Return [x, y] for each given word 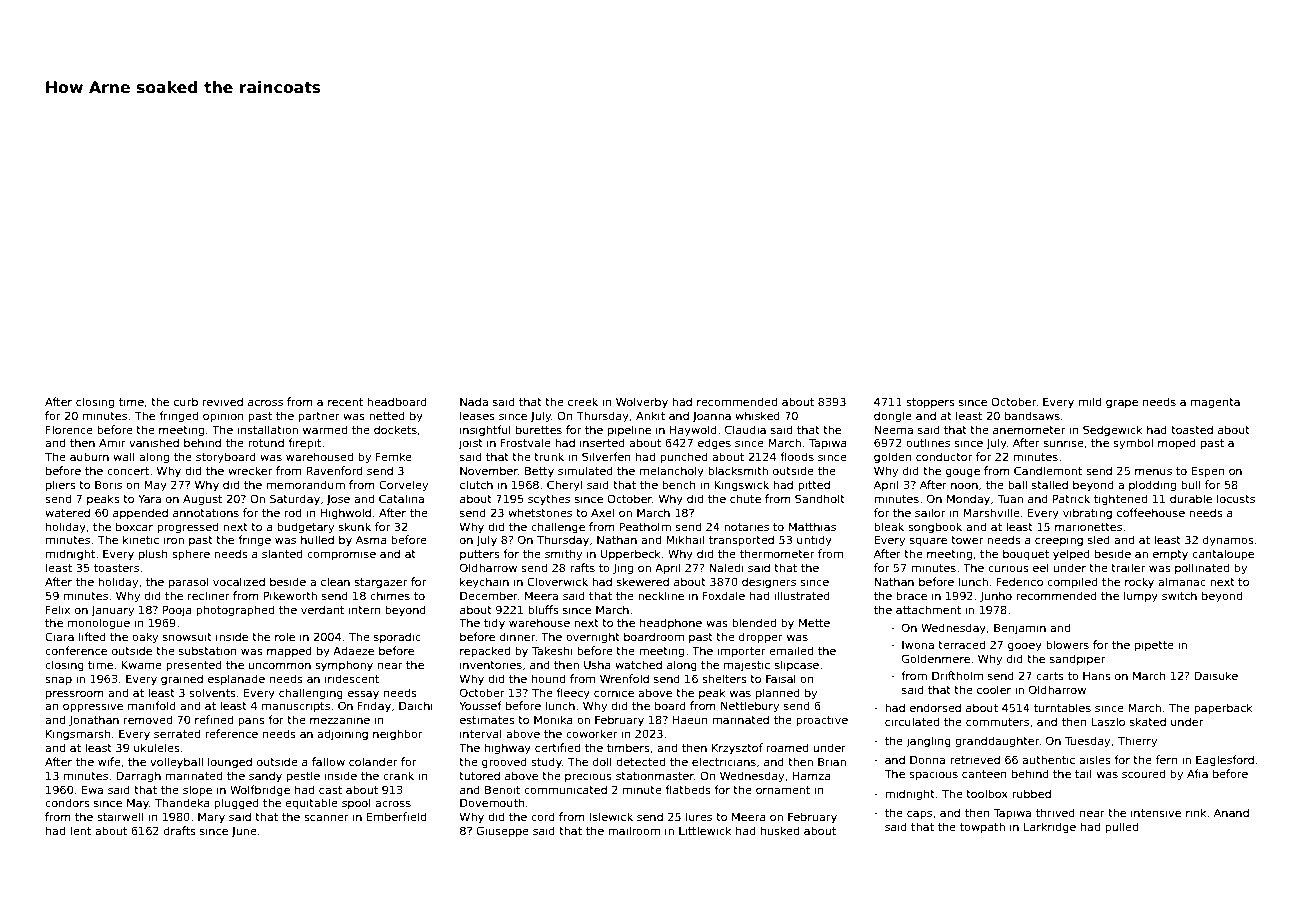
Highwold [345, 514]
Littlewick [705, 830]
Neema [893, 429]
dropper [761, 637]
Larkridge [1050, 828]
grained [182, 680]
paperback [1223, 708]
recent [345, 402]
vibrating [1087, 514]
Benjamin [1020, 628]
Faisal [781, 678]
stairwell [120, 816]
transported [741, 540]
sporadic [397, 637]
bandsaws [1032, 415]
